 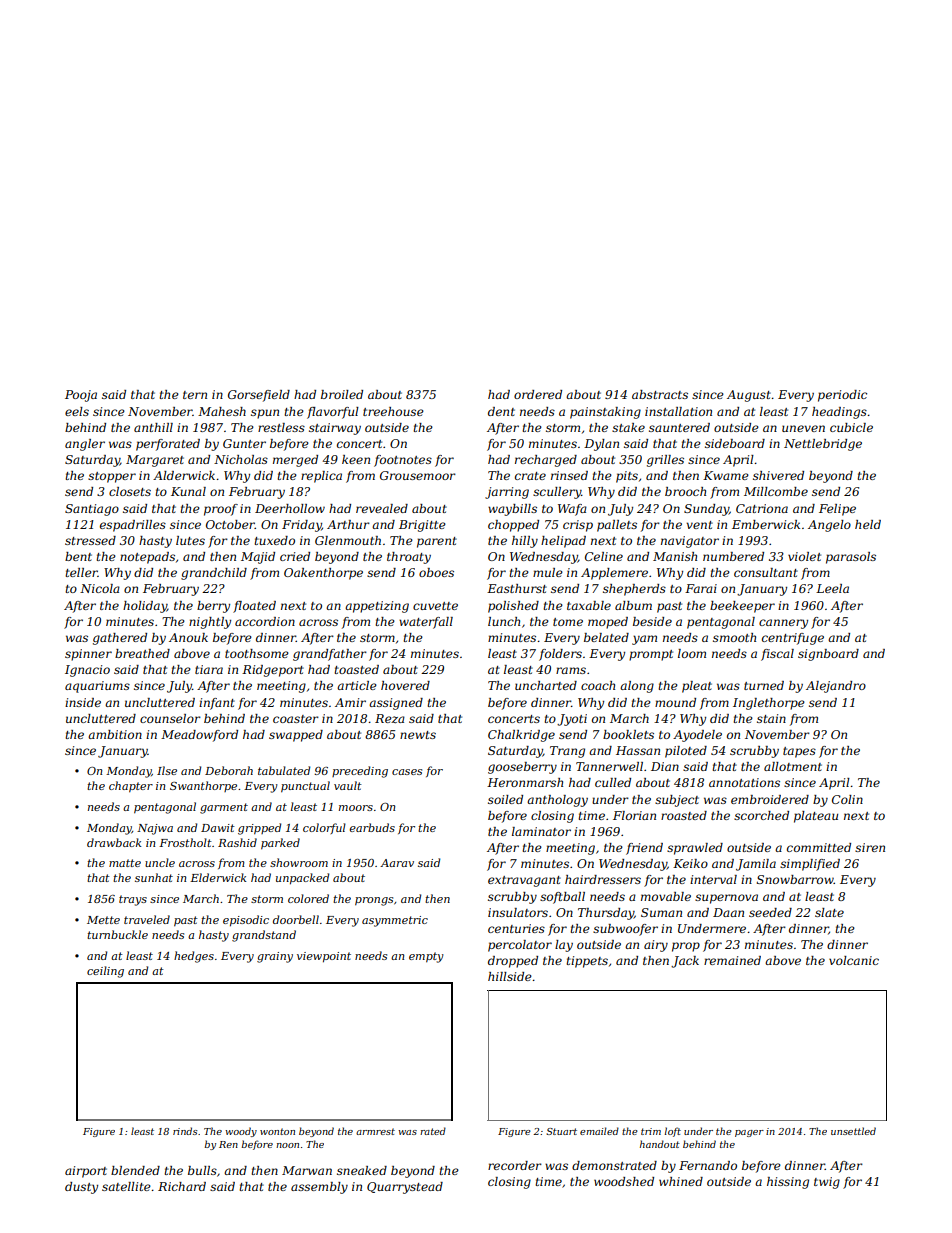 I want to click on Manish, so click(x=675, y=556).
